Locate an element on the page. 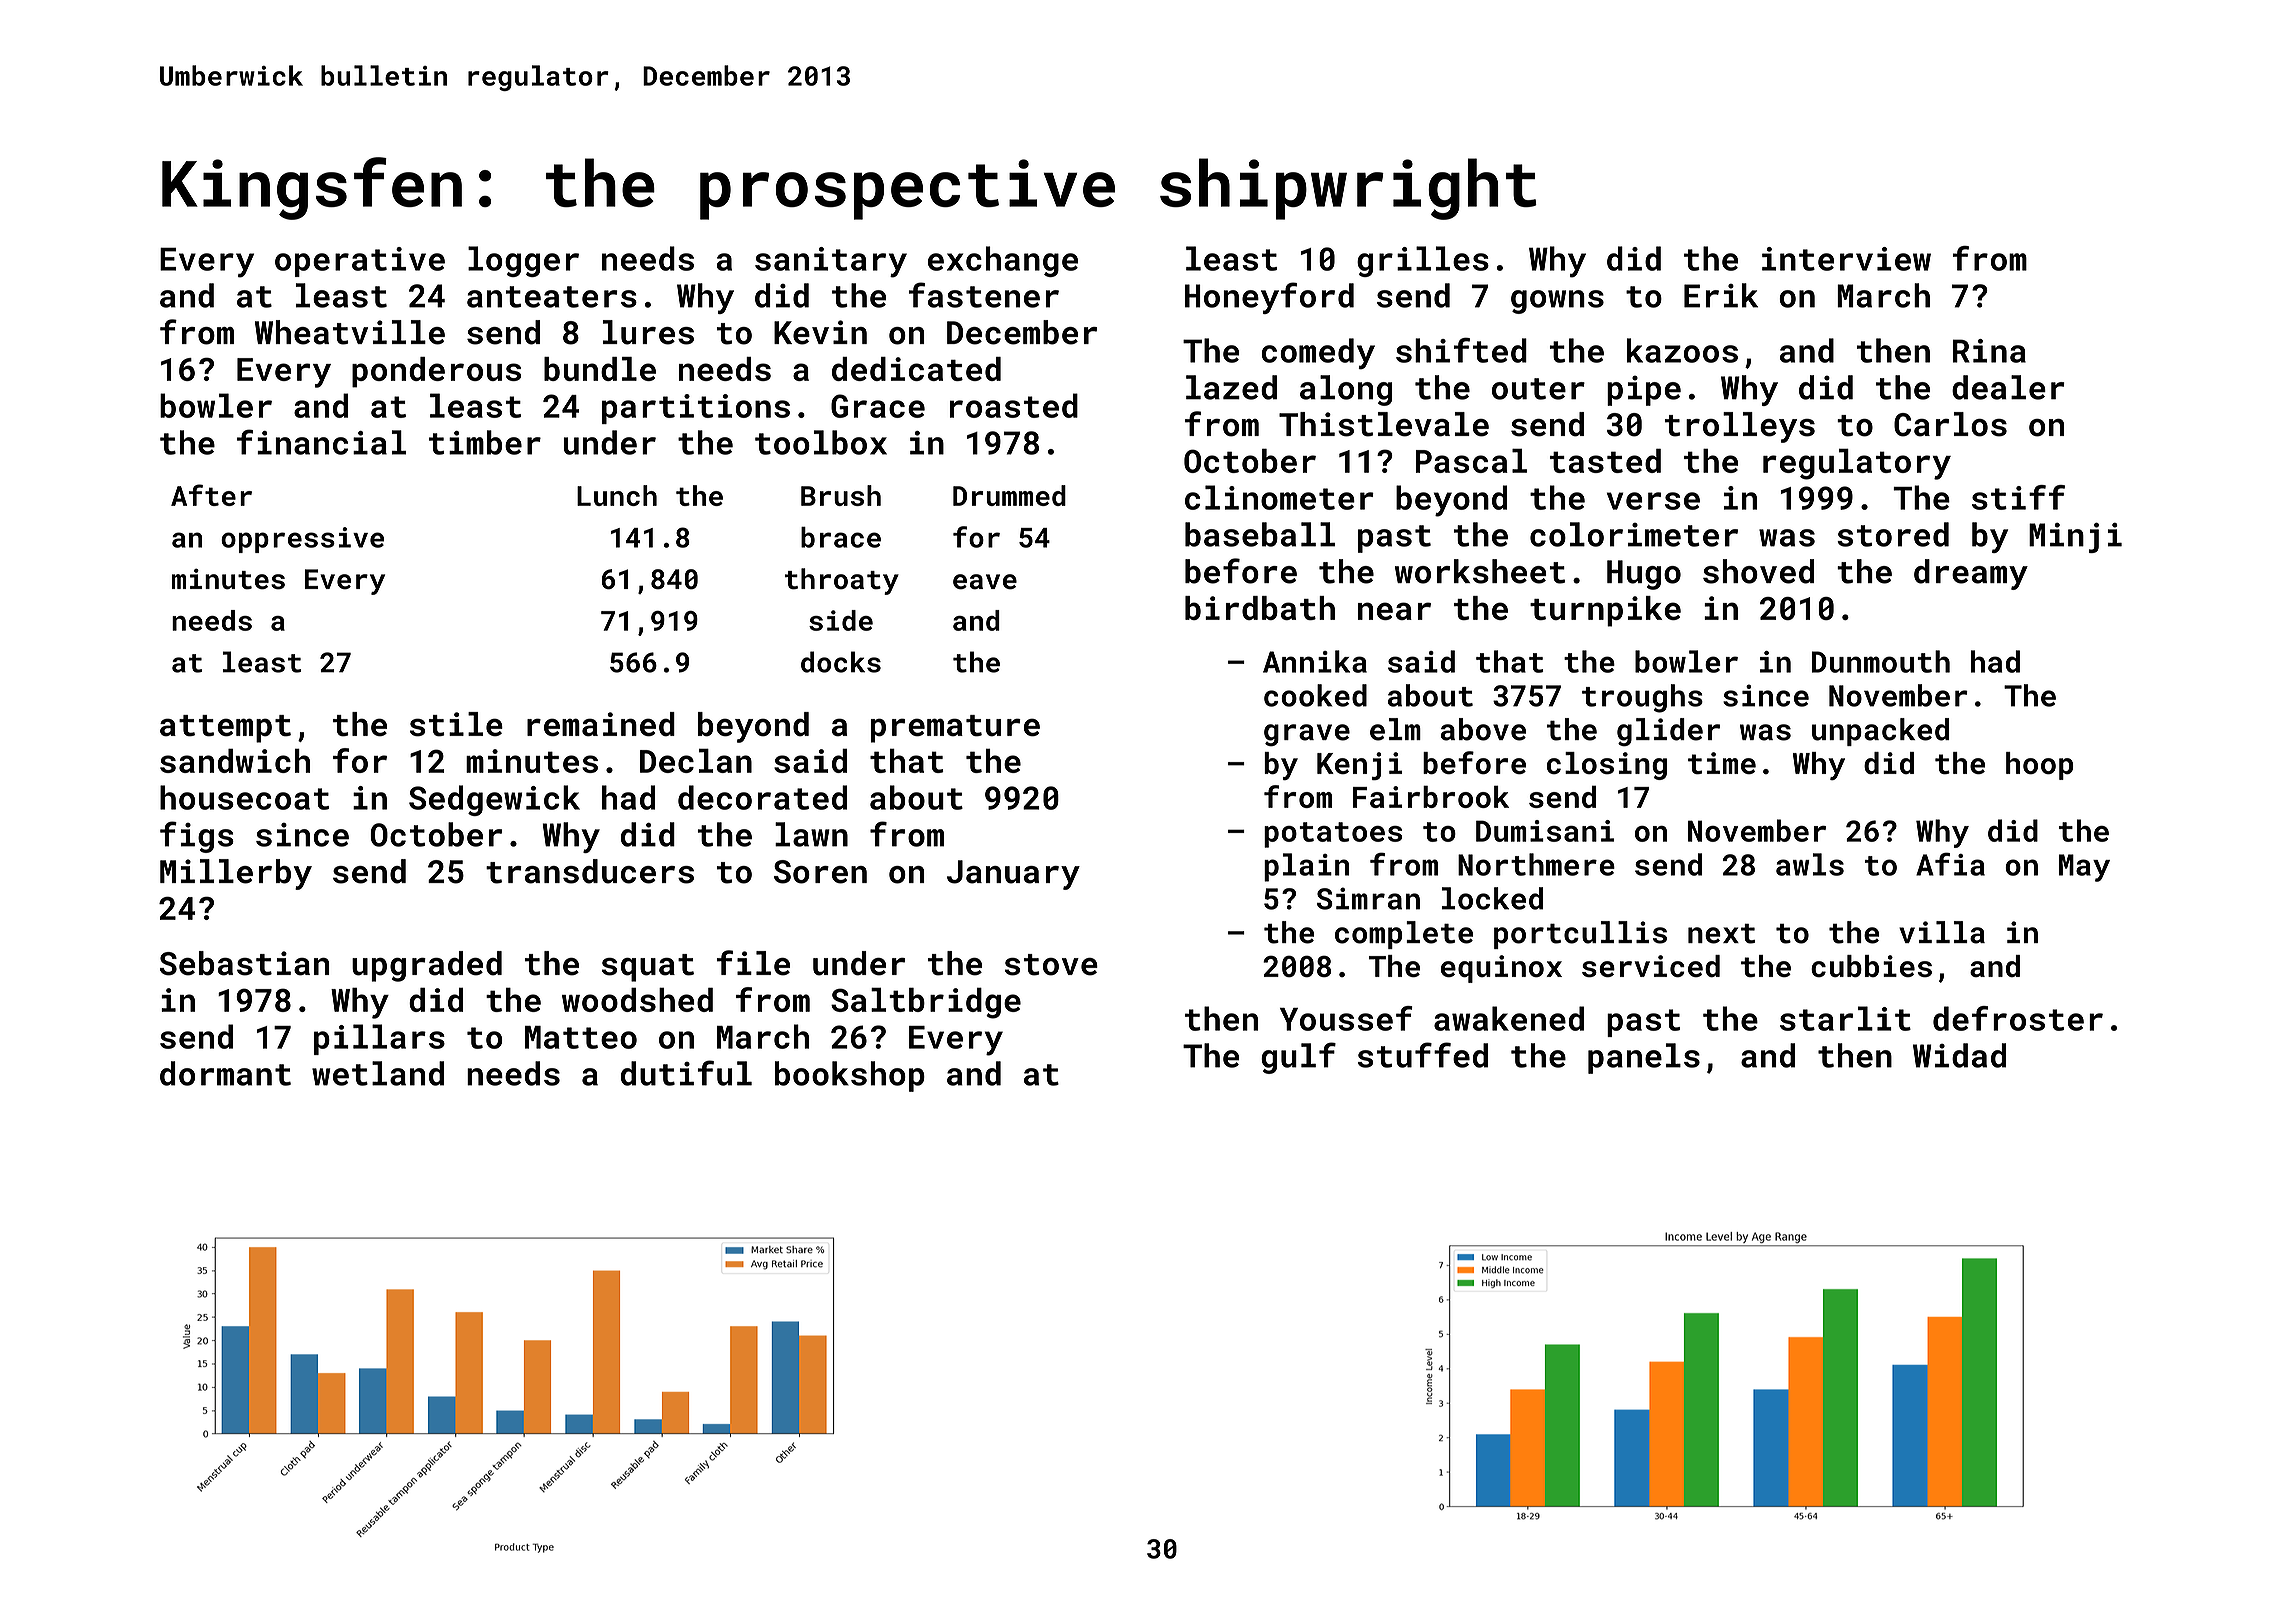  pillars is located at coordinates (379, 1039).
